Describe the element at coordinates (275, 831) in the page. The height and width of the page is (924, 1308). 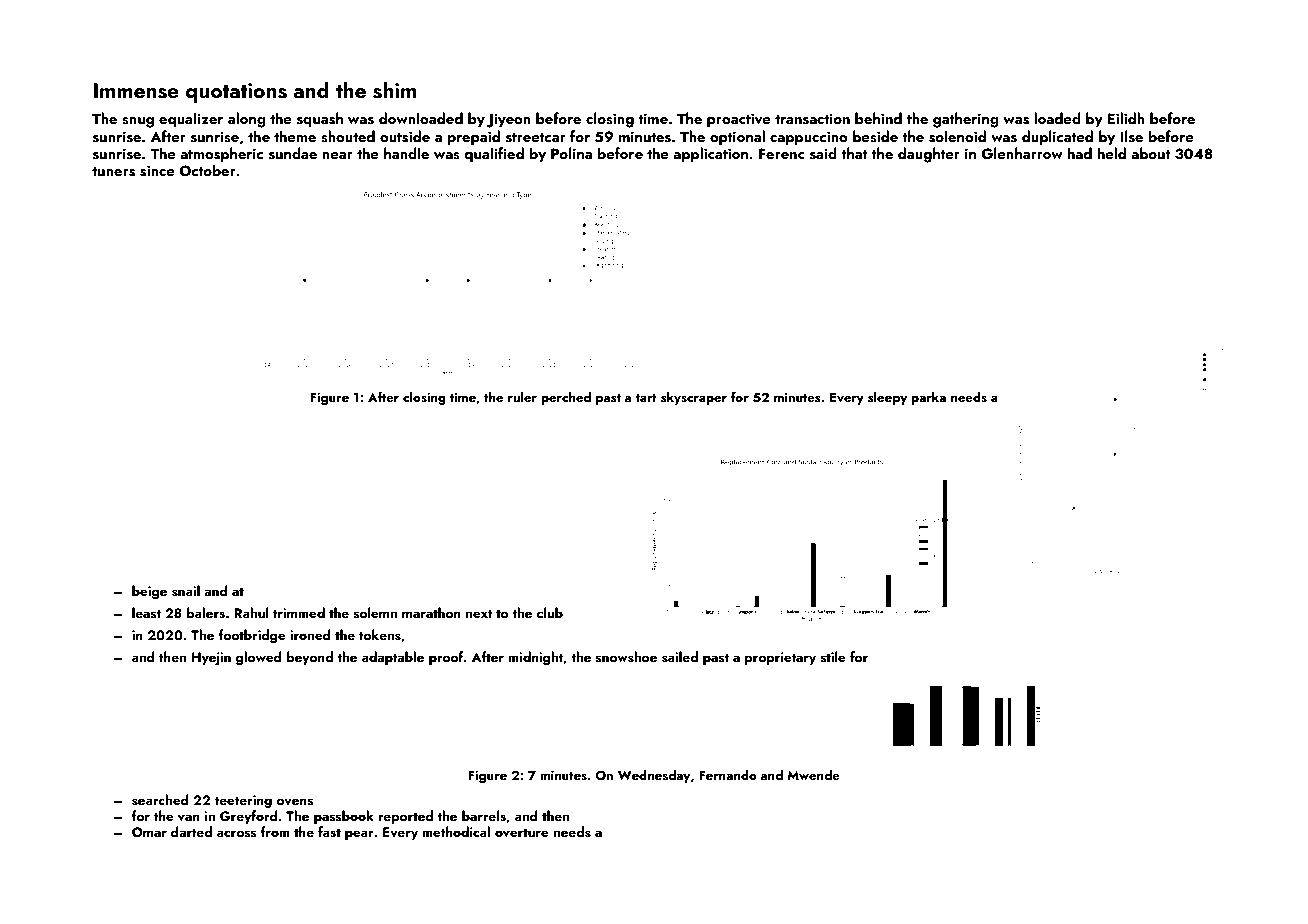
I see `from` at that location.
